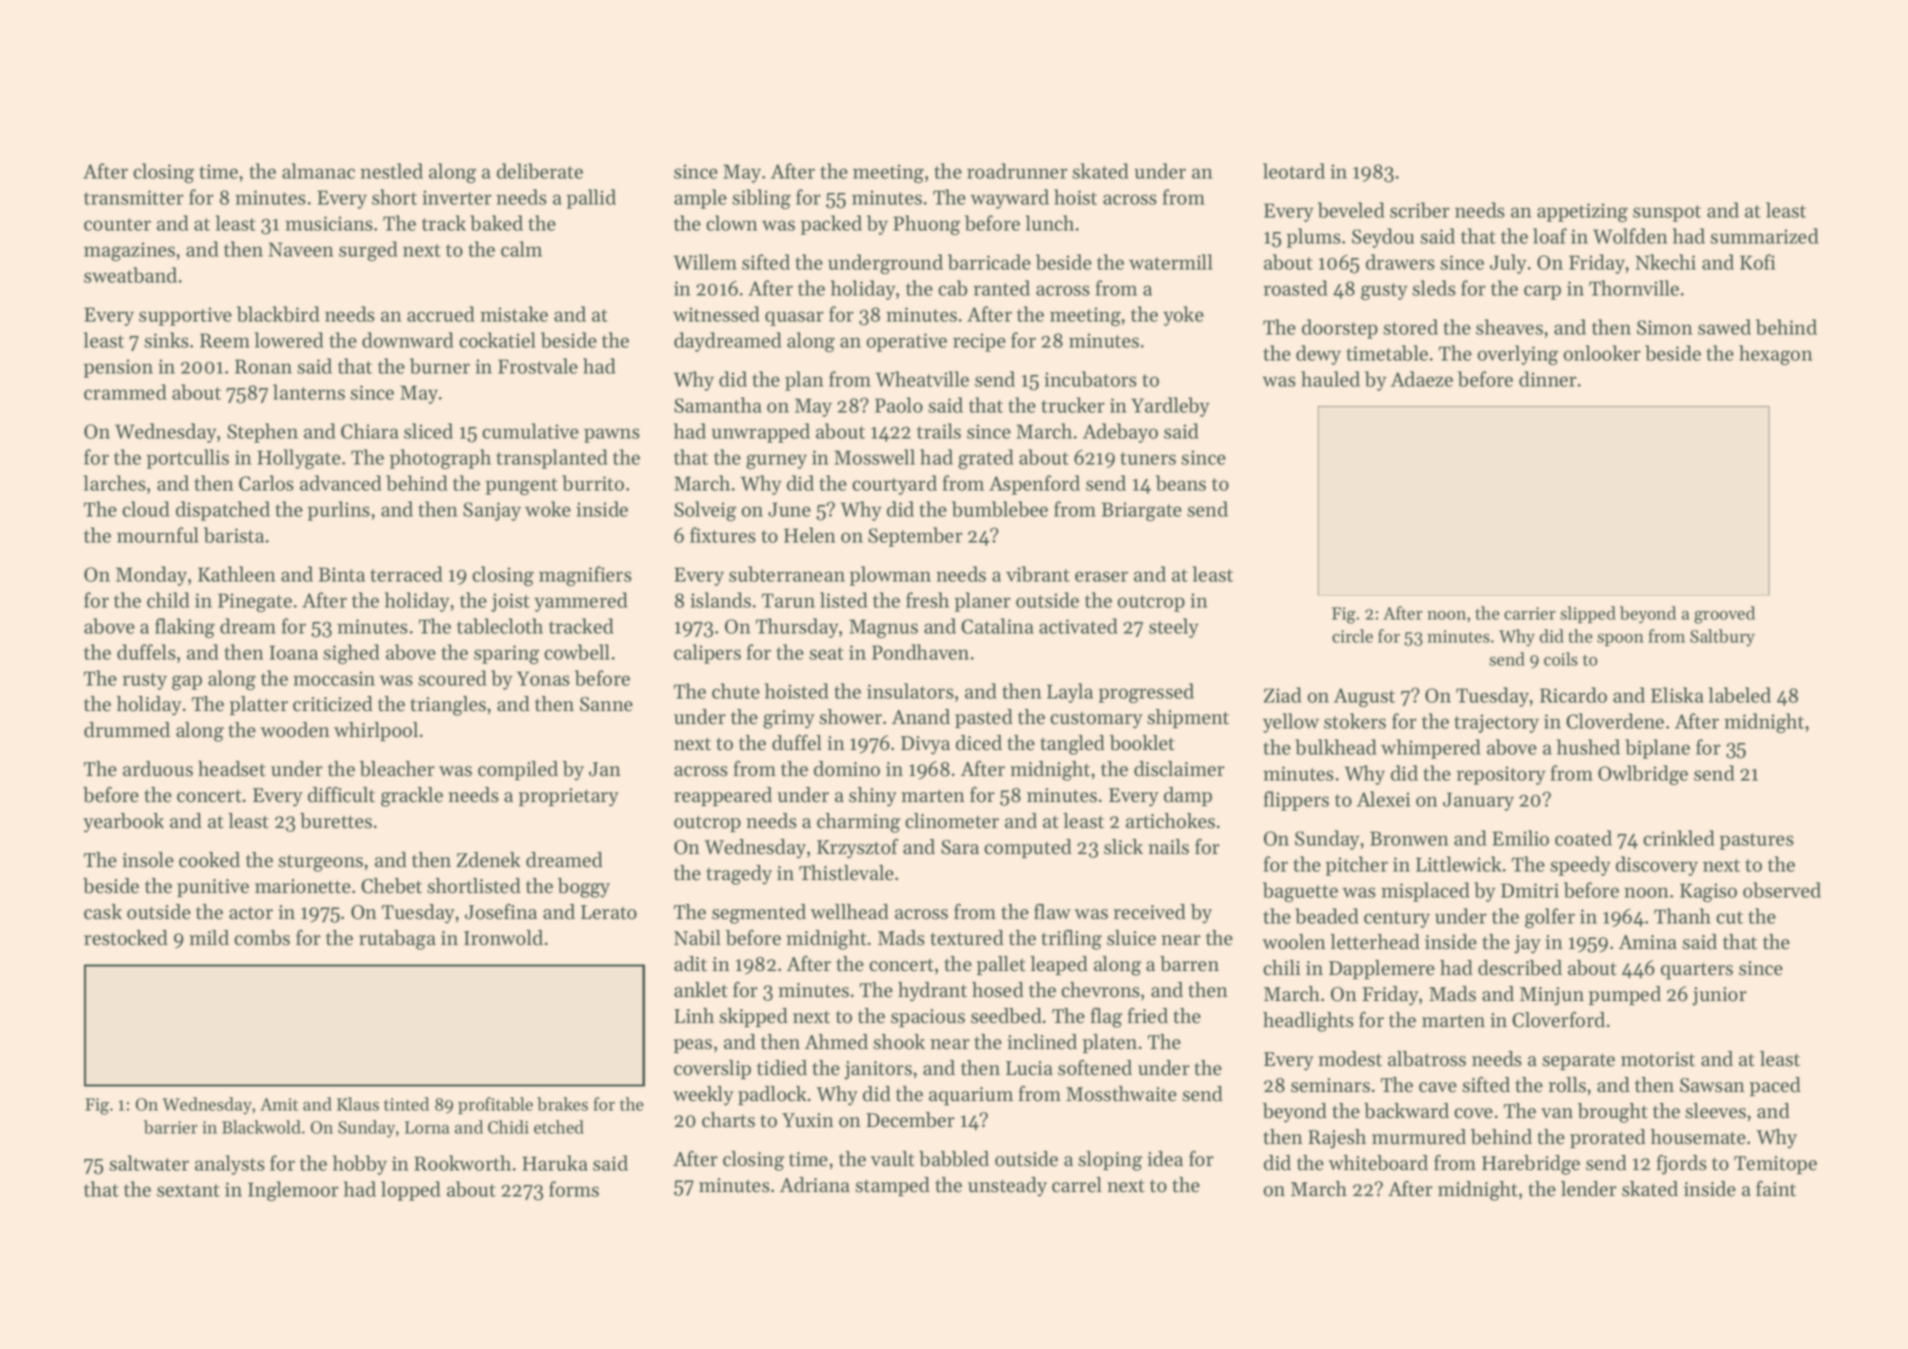 This page has width=1908, height=1349. What do you see at coordinates (705, 262) in the page?
I see `Willem` at bounding box center [705, 262].
